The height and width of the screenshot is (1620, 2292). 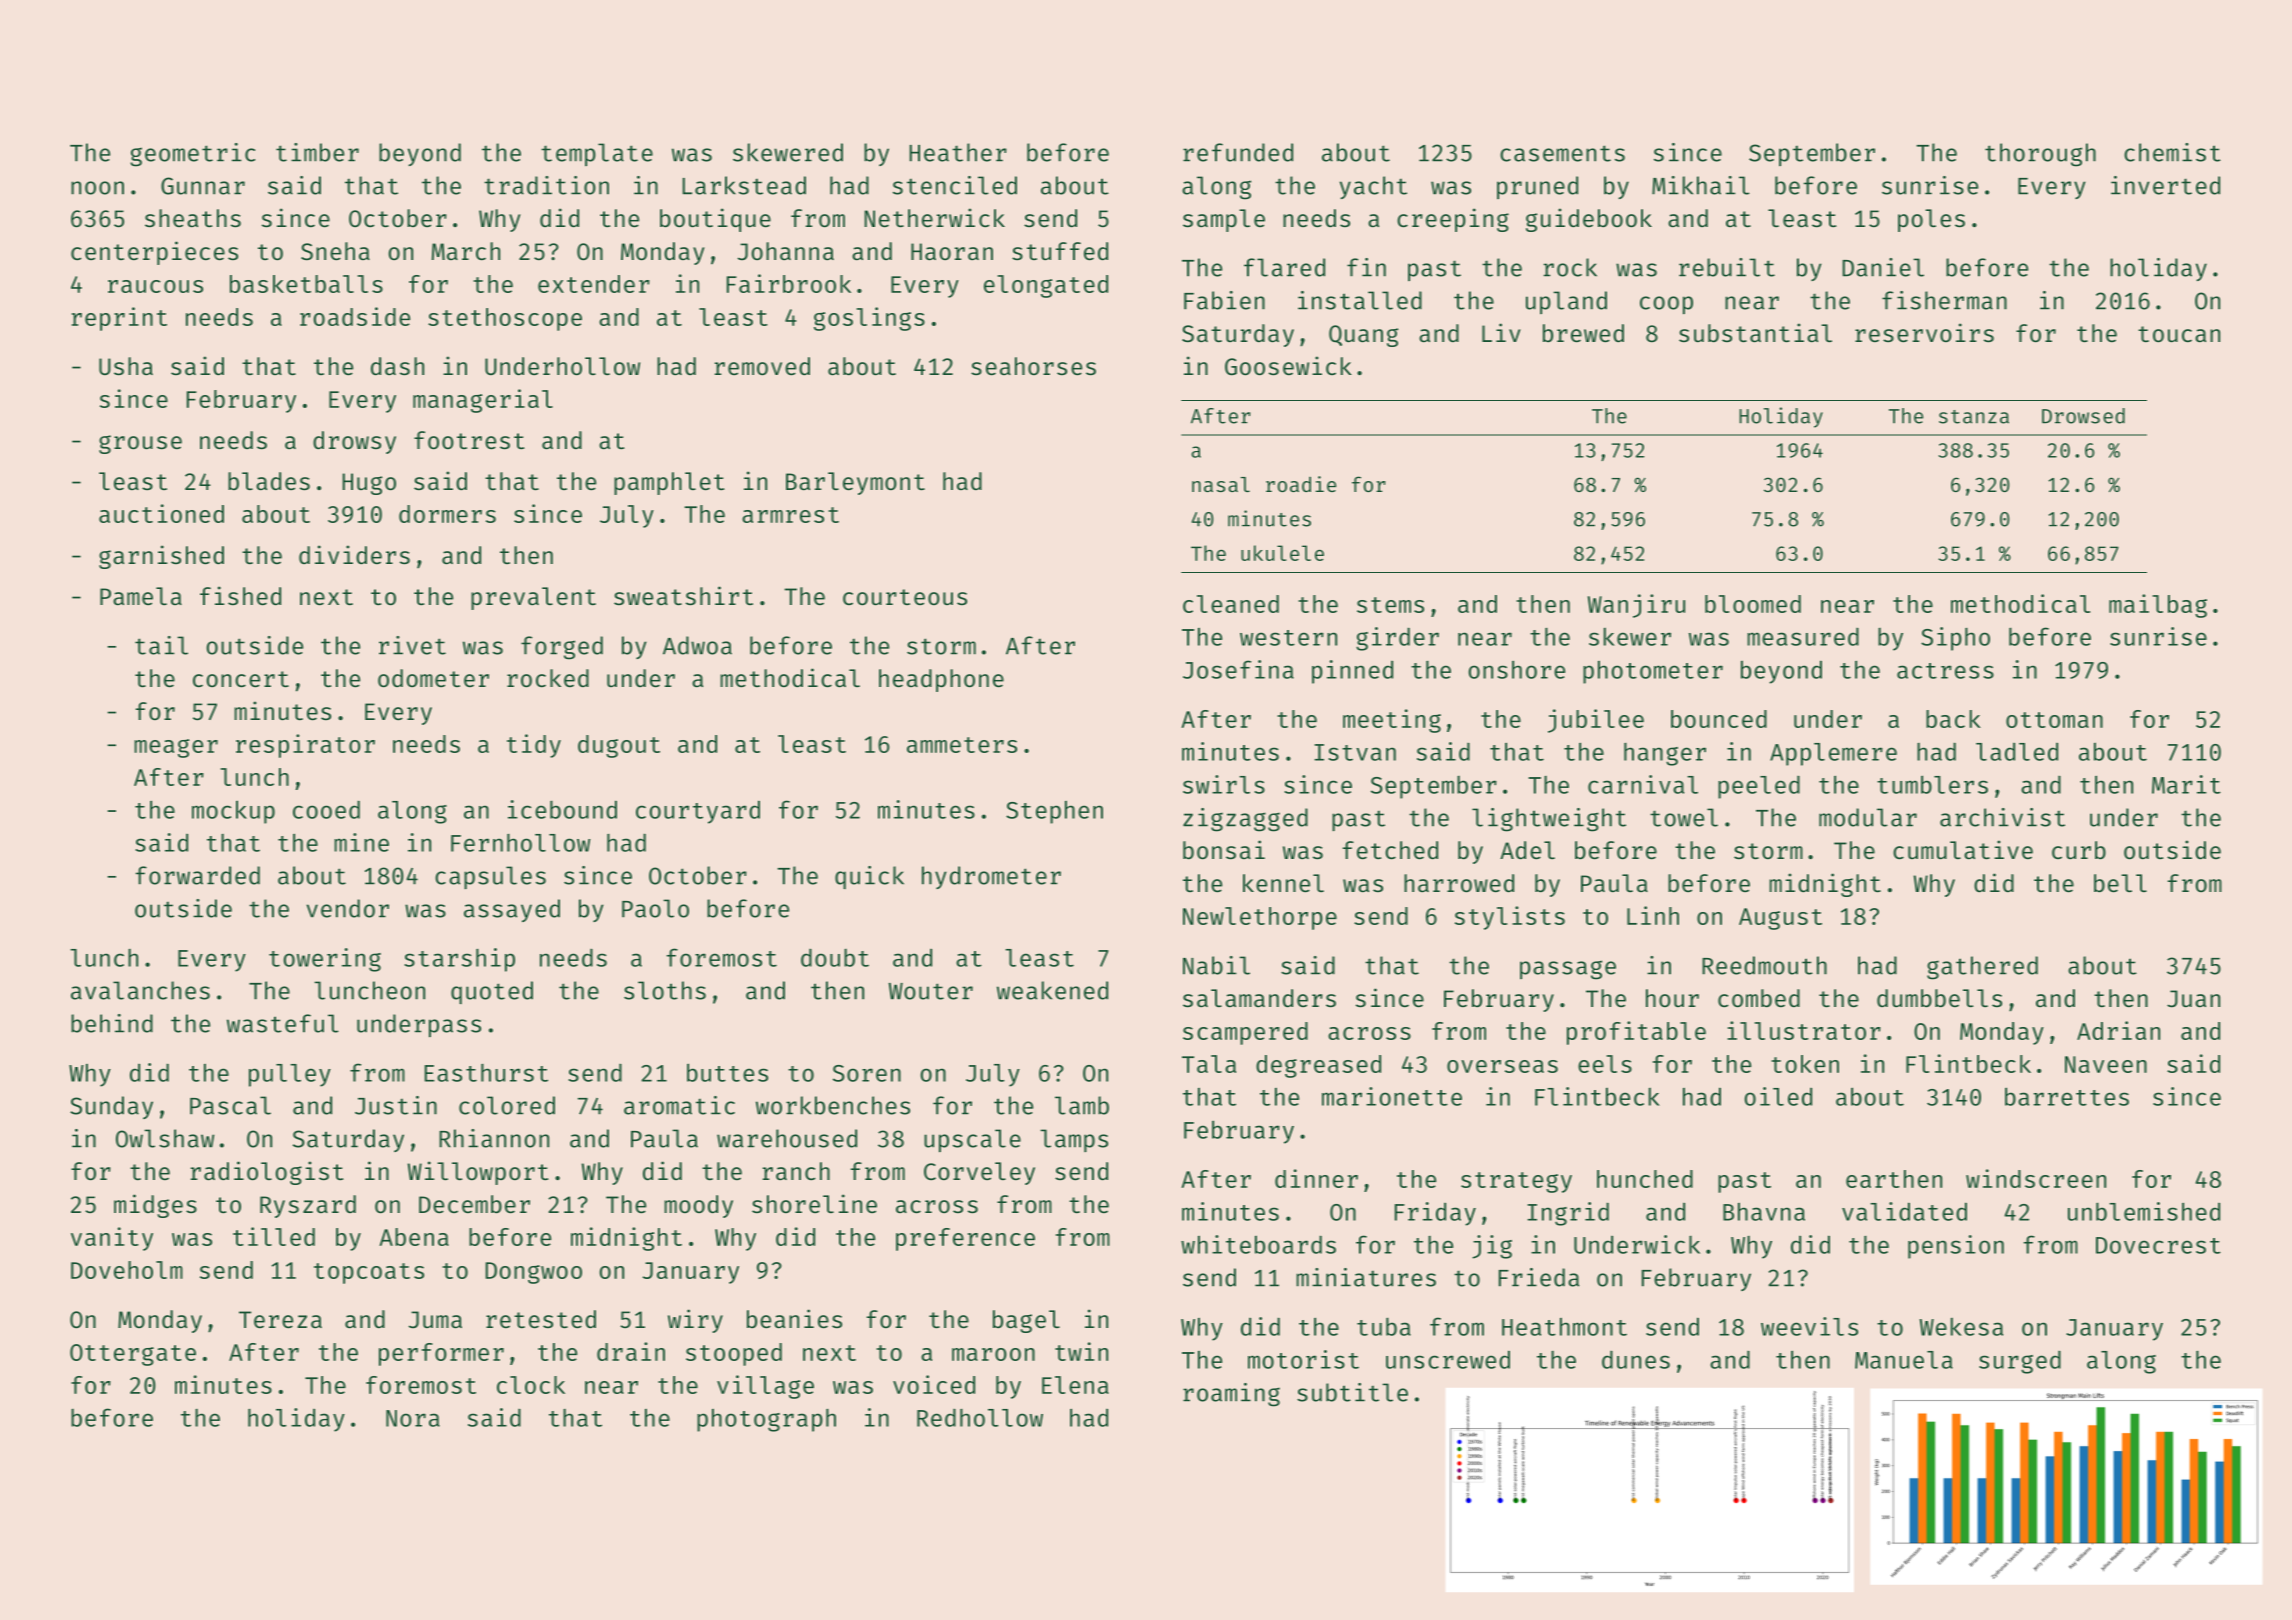 I want to click on chemist, so click(x=2172, y=152).
